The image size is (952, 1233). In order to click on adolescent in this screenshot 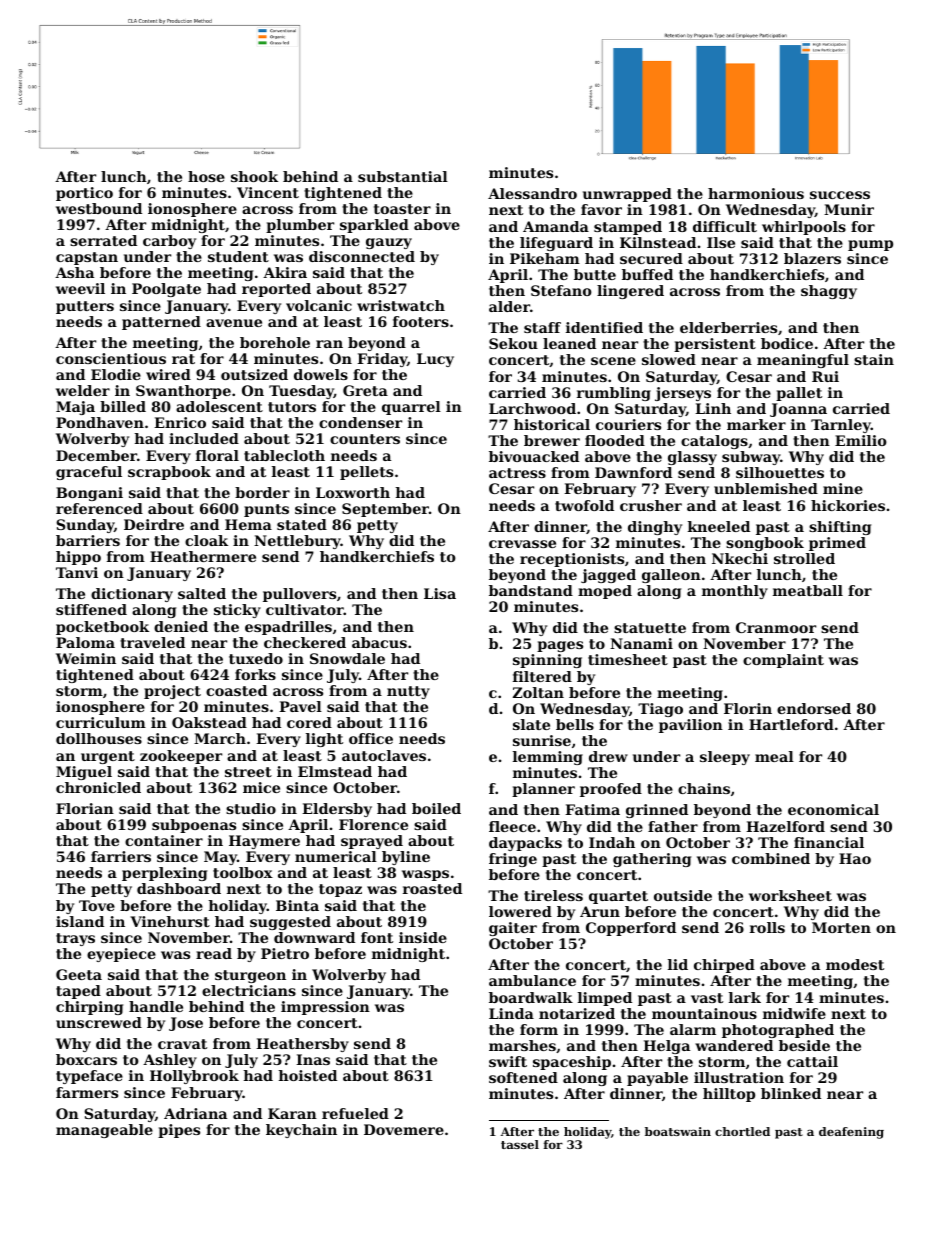, I will do `click(219, 406)`.
